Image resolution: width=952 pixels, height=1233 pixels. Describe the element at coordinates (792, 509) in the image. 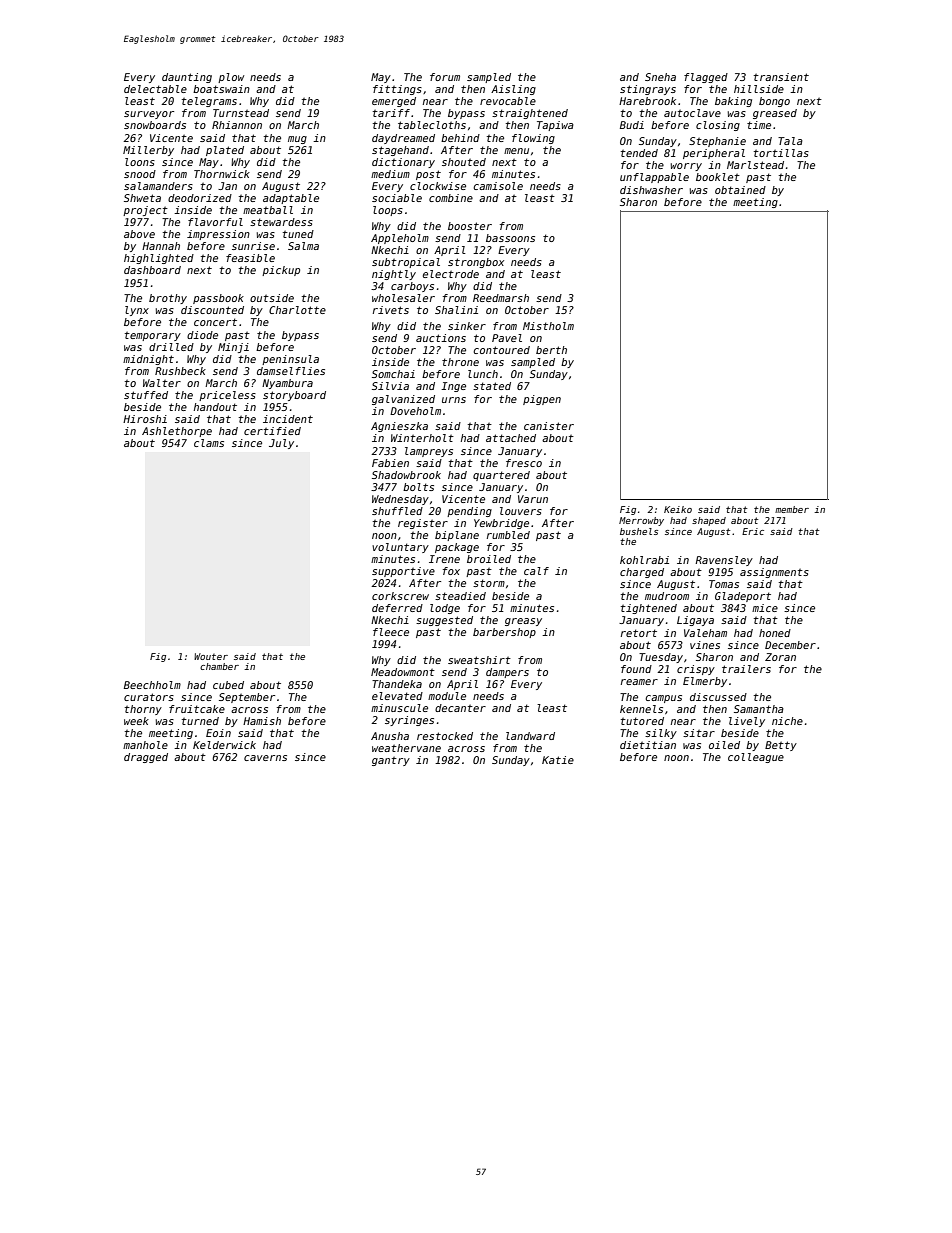

I see `member` at that location.
